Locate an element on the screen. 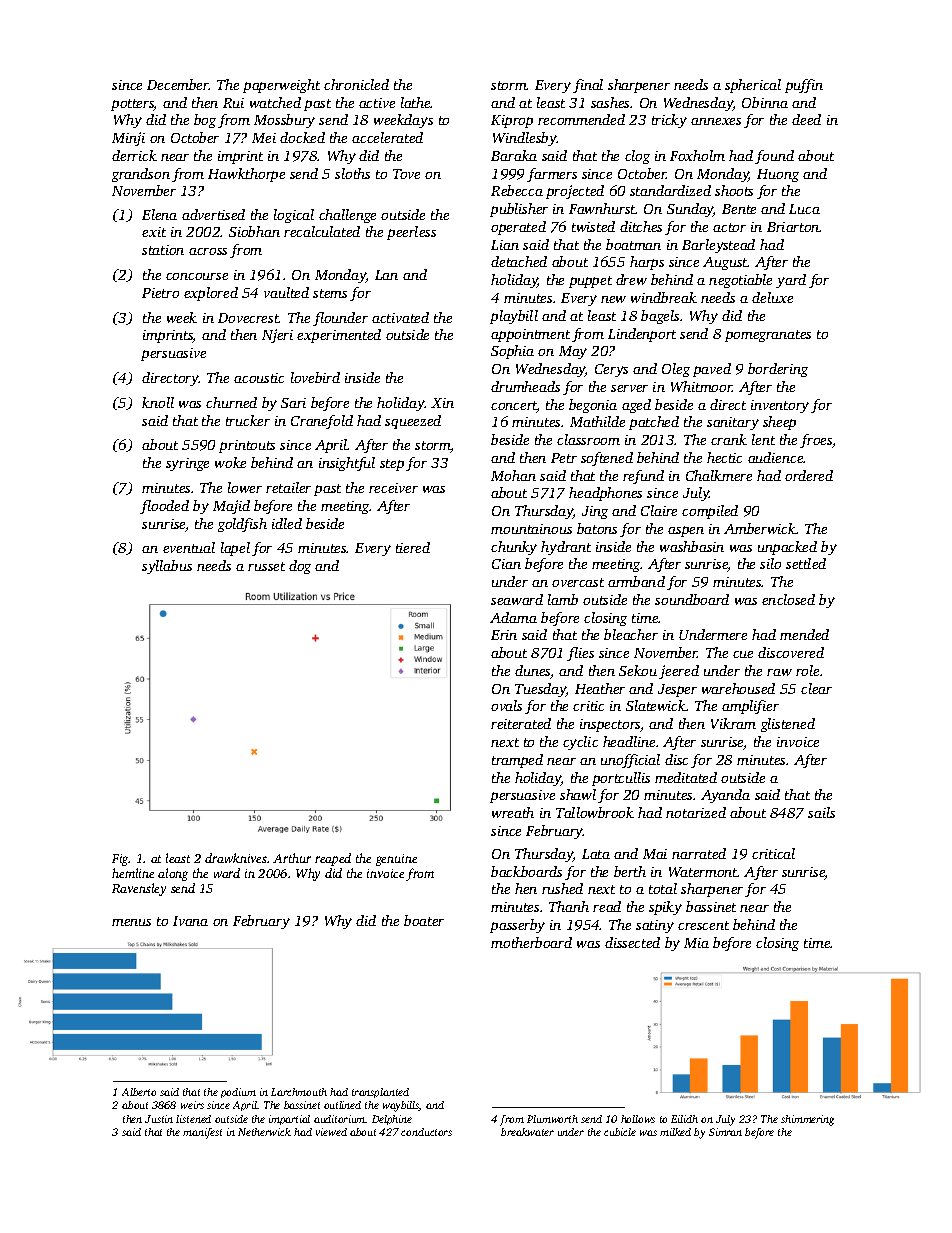 The image size is (952, 1233). final is located at coordinates (588, 86).
